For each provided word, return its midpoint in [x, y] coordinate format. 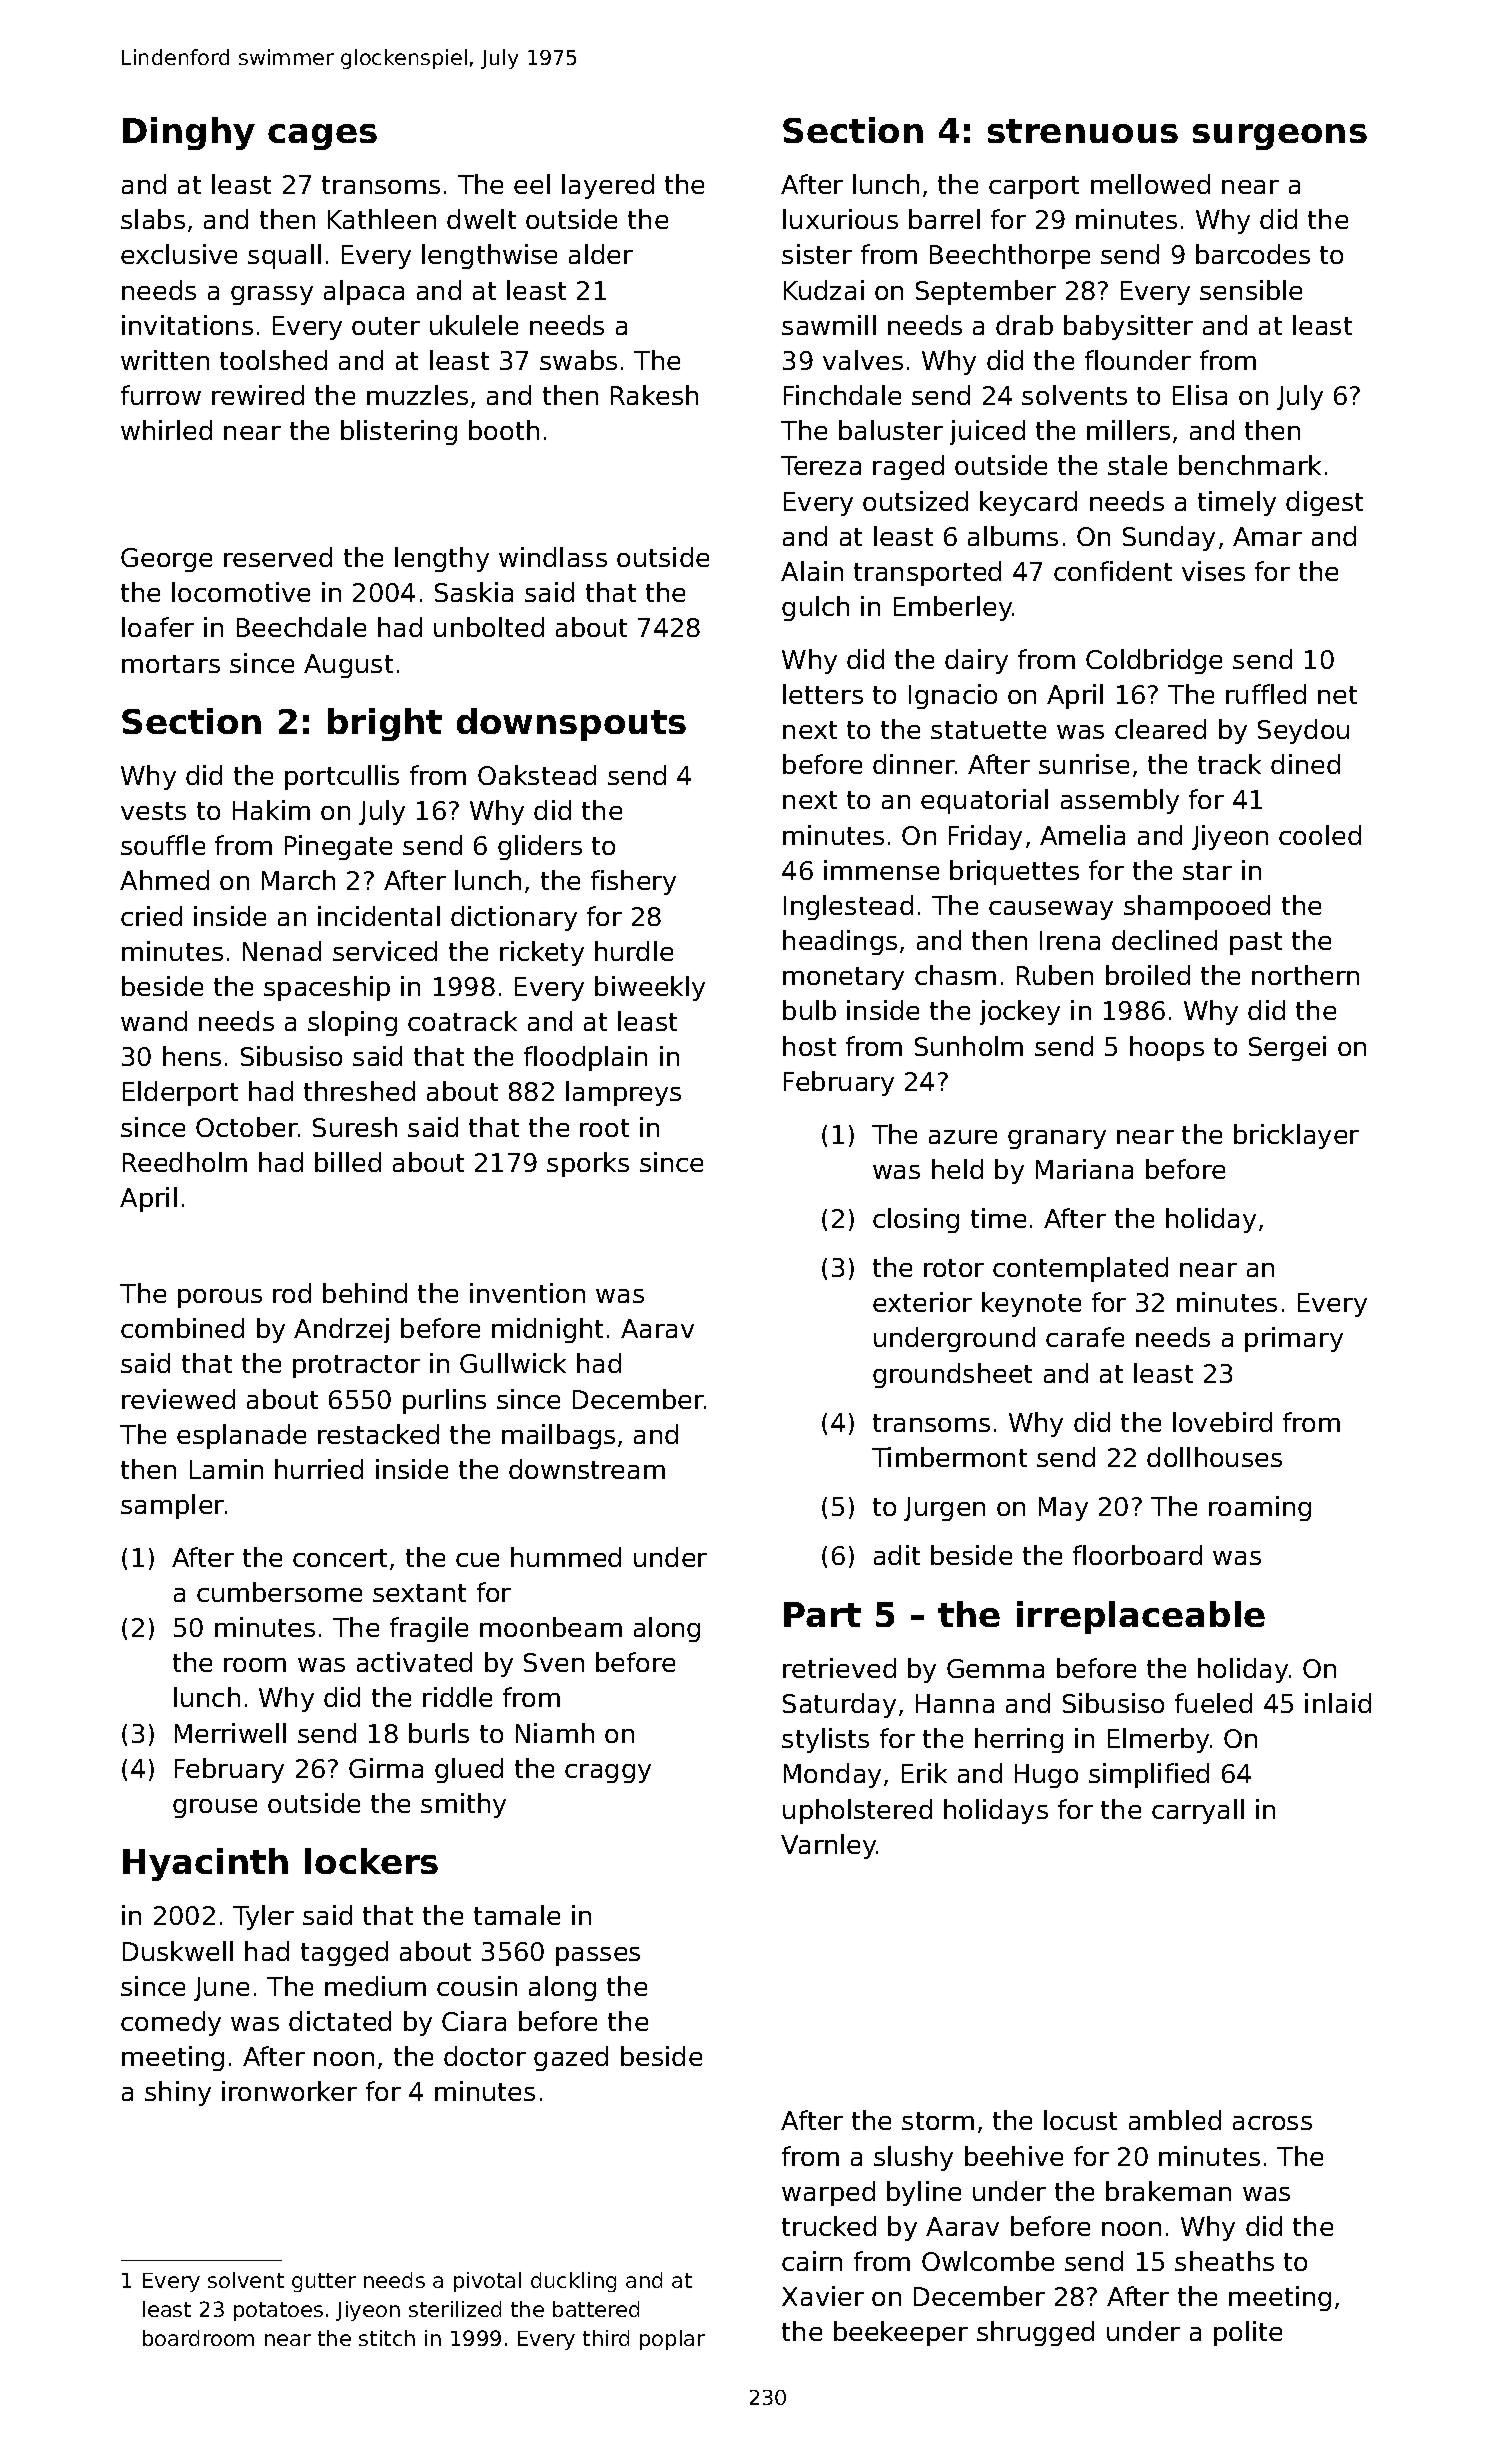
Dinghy [189, 133]
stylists [825, 1740]
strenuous [1083, 131]
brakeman [1168, 2191]
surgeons [1280, 137]
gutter [324, 2282]
